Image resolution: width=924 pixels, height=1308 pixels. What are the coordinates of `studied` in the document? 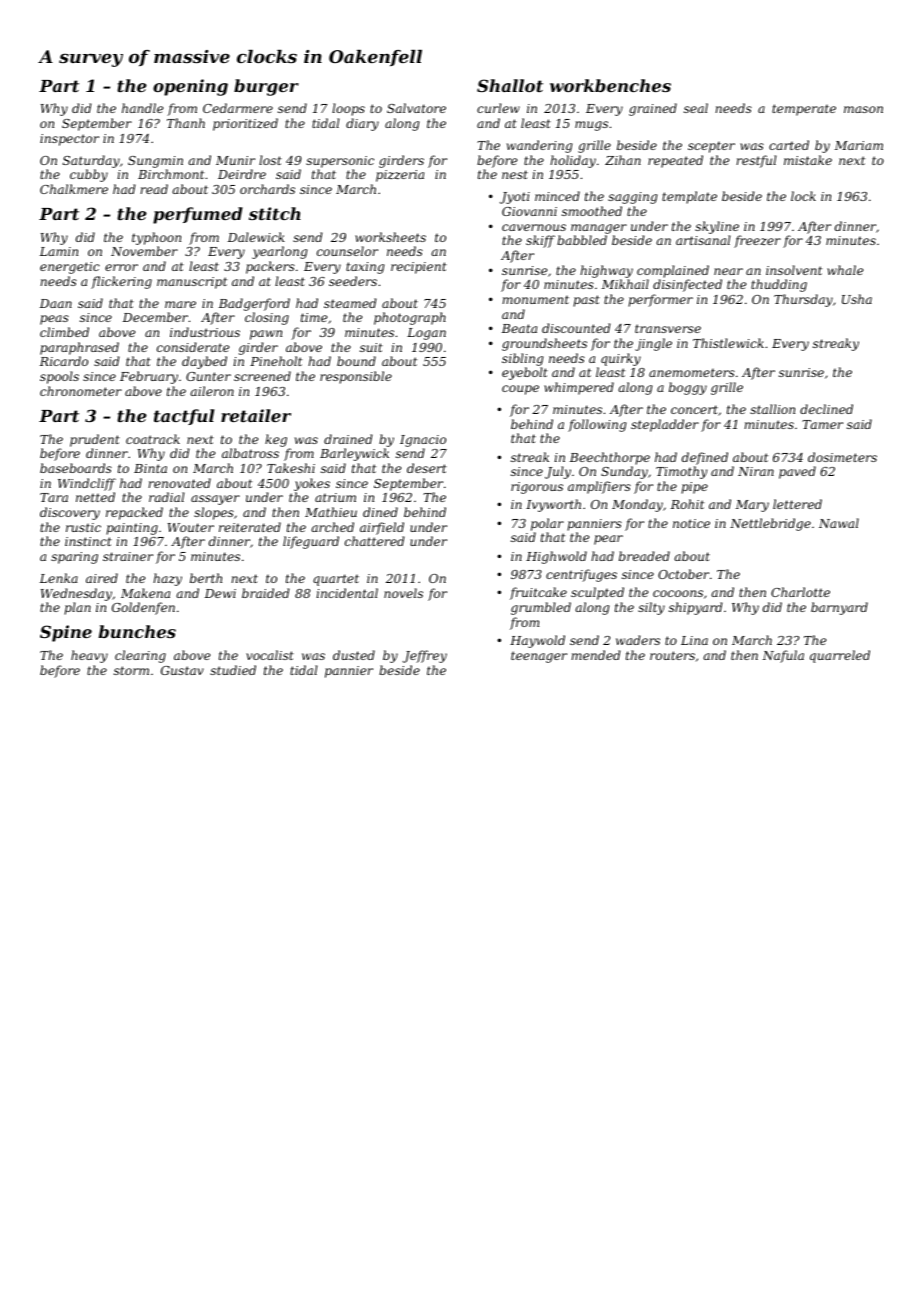 It's located at (233, 670).
